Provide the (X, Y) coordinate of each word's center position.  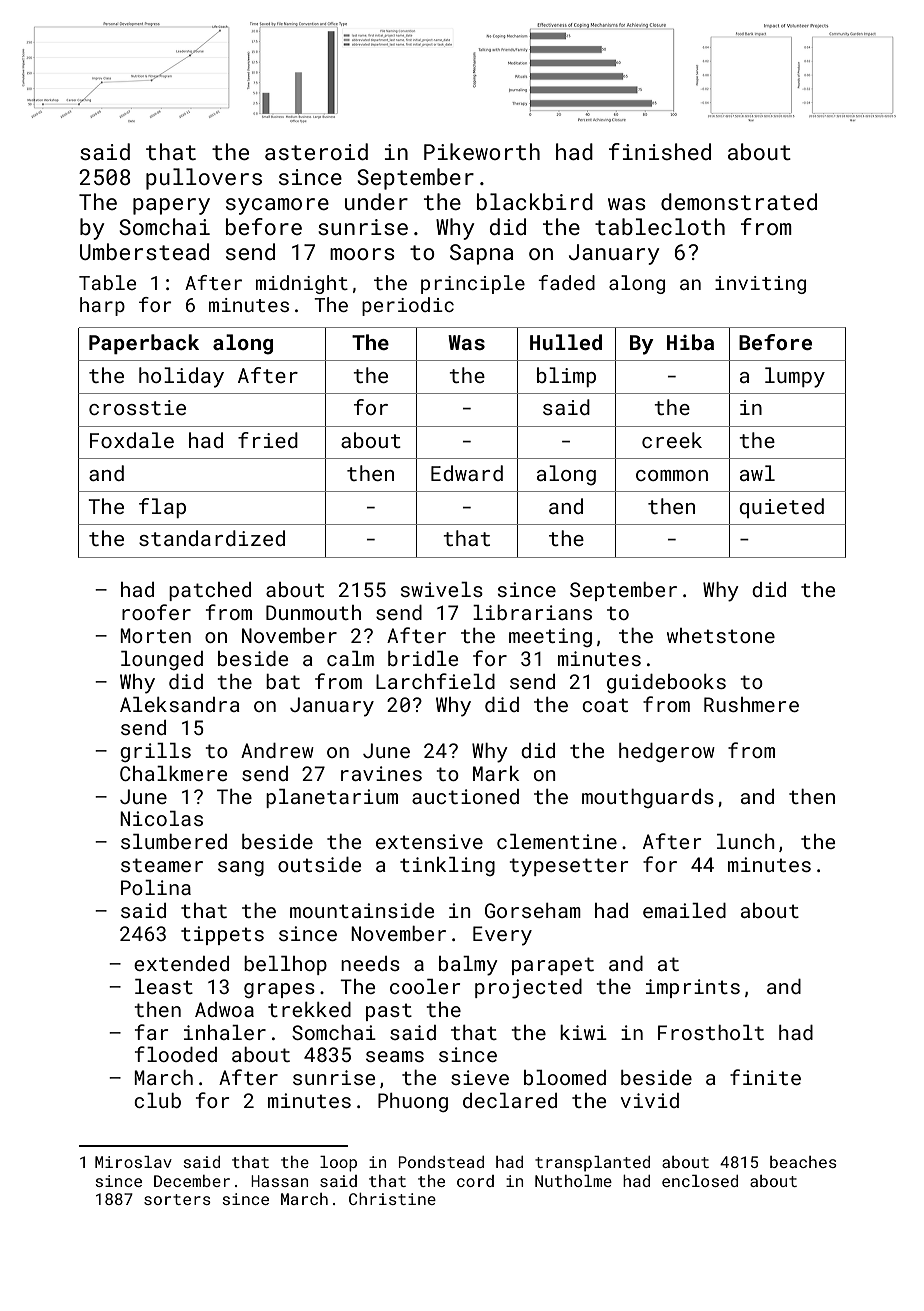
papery (171, 206)
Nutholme (573, 1181)
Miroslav (133, 1162)
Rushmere (751, 704)
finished (660, 151)
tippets (222, 935)
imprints (693, 988)
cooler (425, 986)
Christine (392, 1199)
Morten (155, 635)
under (376, 201)
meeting (550, 637)
